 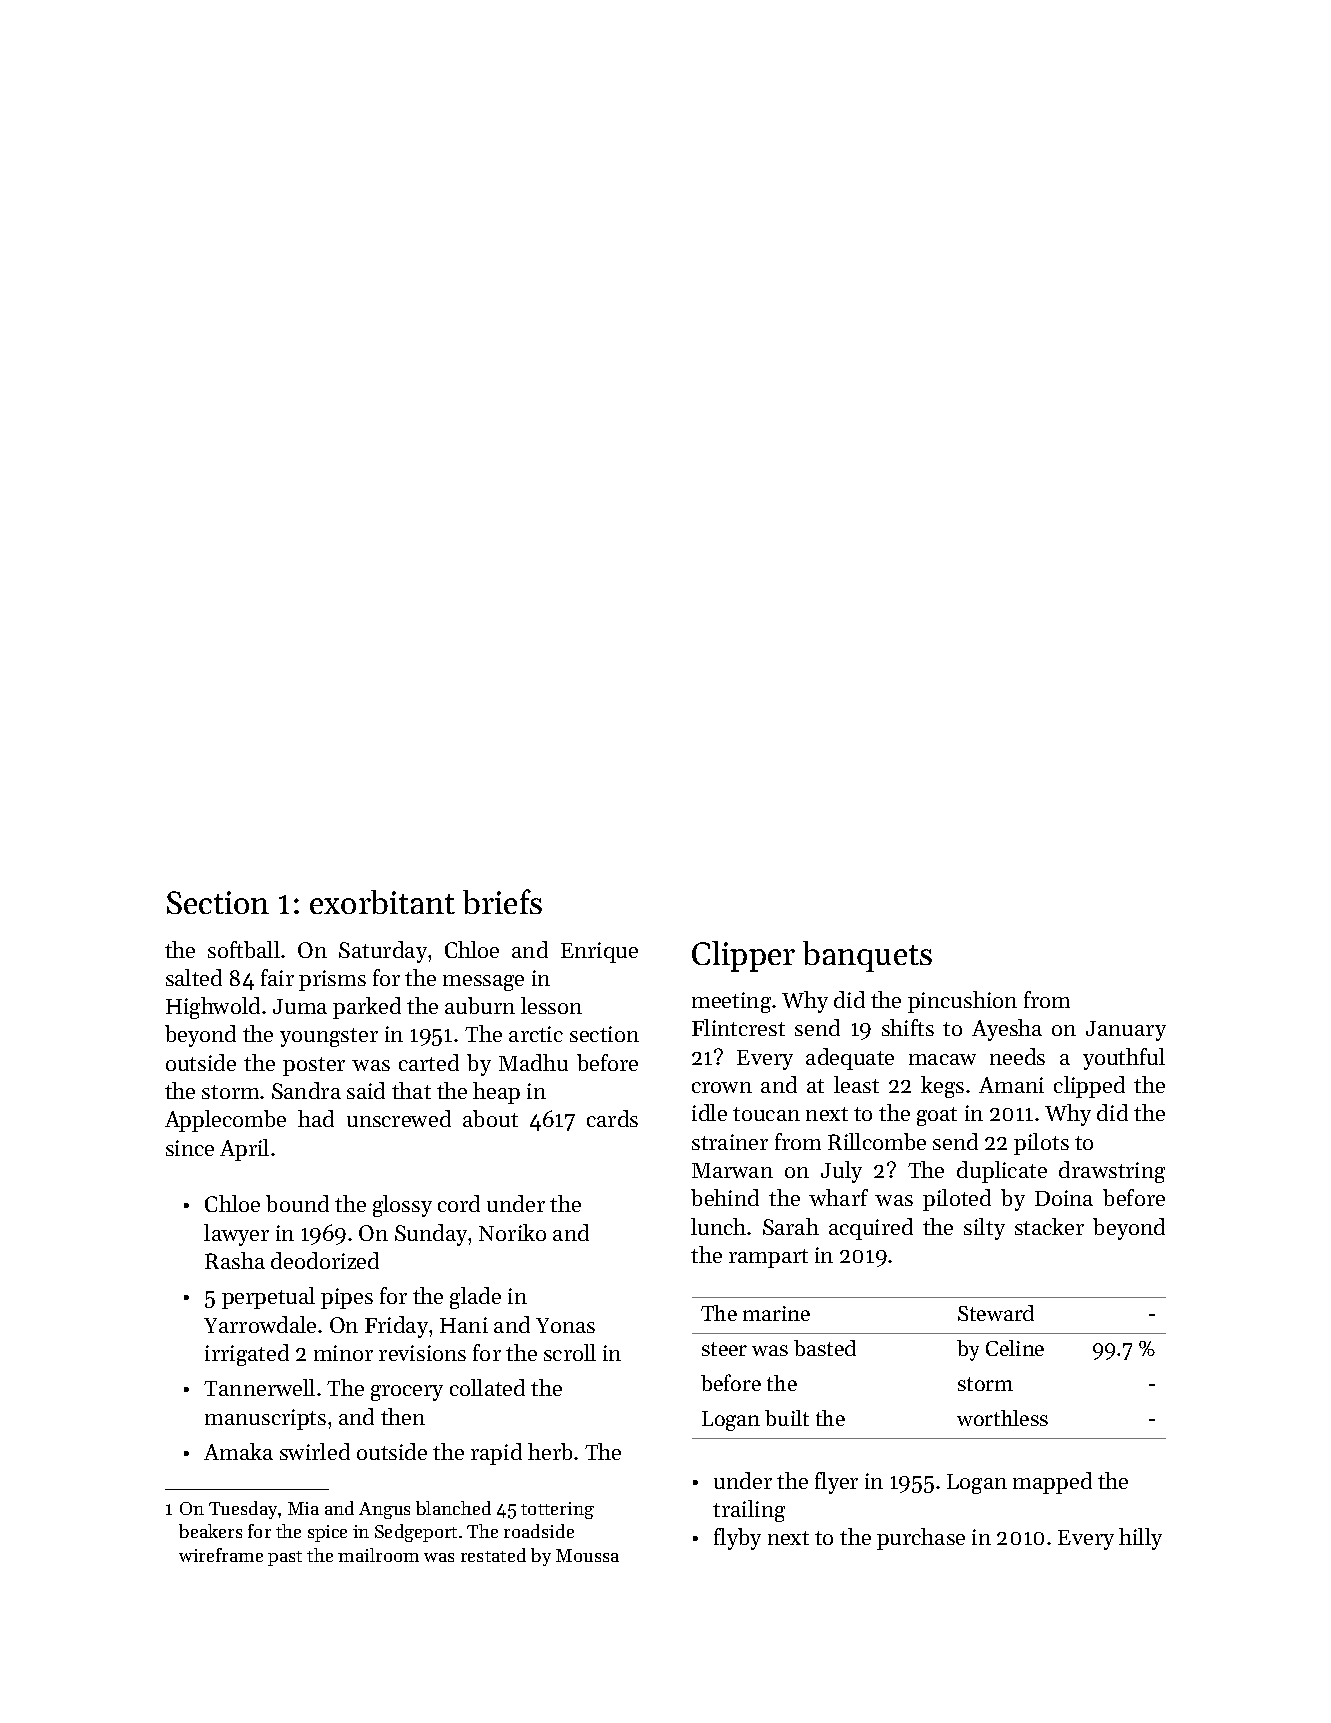 What do you see at coordinates (382, 902) in the document?
I see `exorbitant` at bounding box center [382, 902].
